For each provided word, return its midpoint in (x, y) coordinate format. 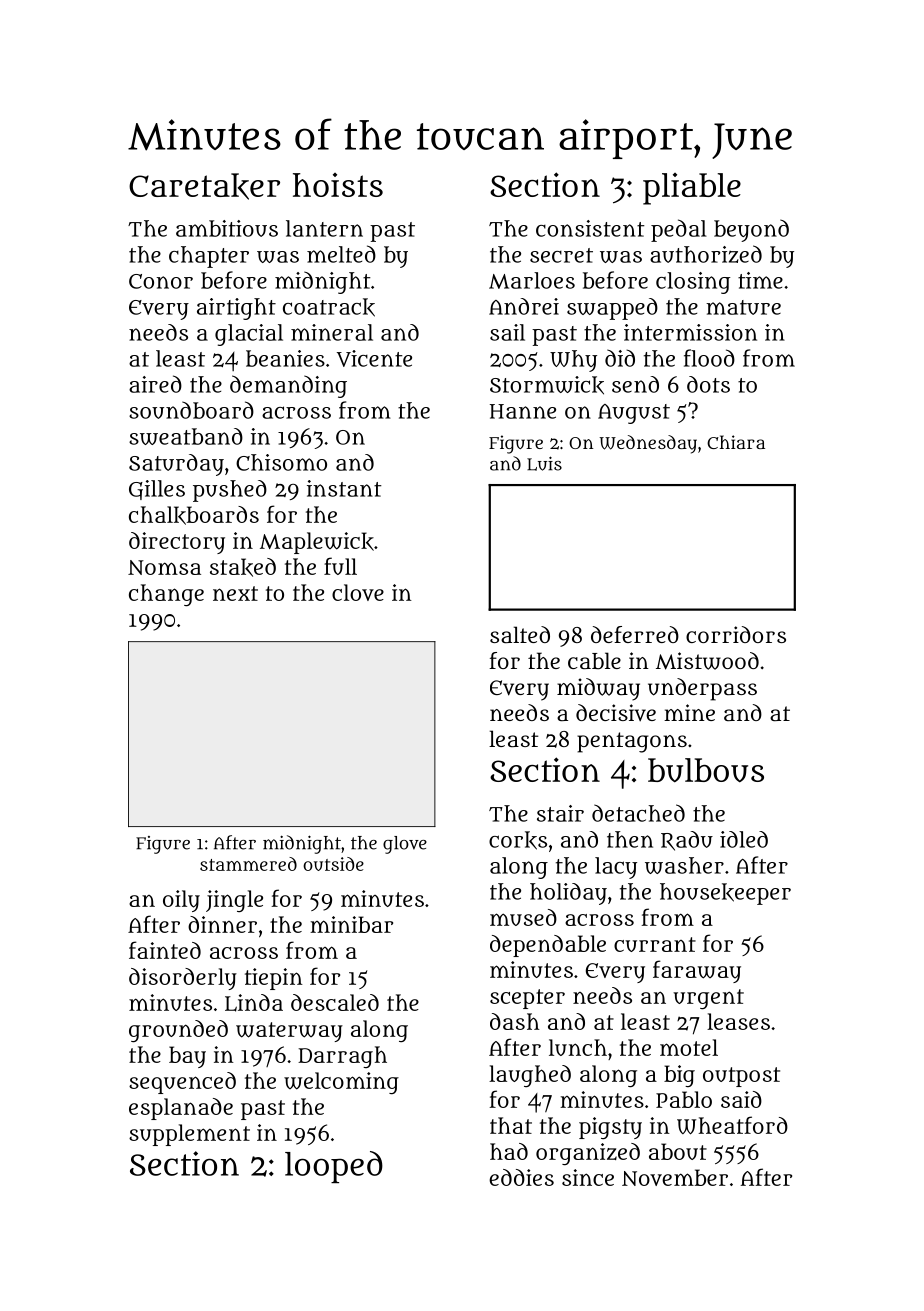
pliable (692, 189)
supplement (189, 1135)
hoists (338, 185)
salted (520, 634)
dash (515, 1021)
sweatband (186, 436)
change (166, 595)
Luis (544, 463)
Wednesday (648, 444)
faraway (697, 971)
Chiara (736, 442)
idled (744, 839)
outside (333, 864)
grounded (178, 1031)
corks (518, 840)
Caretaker (204, 186)
